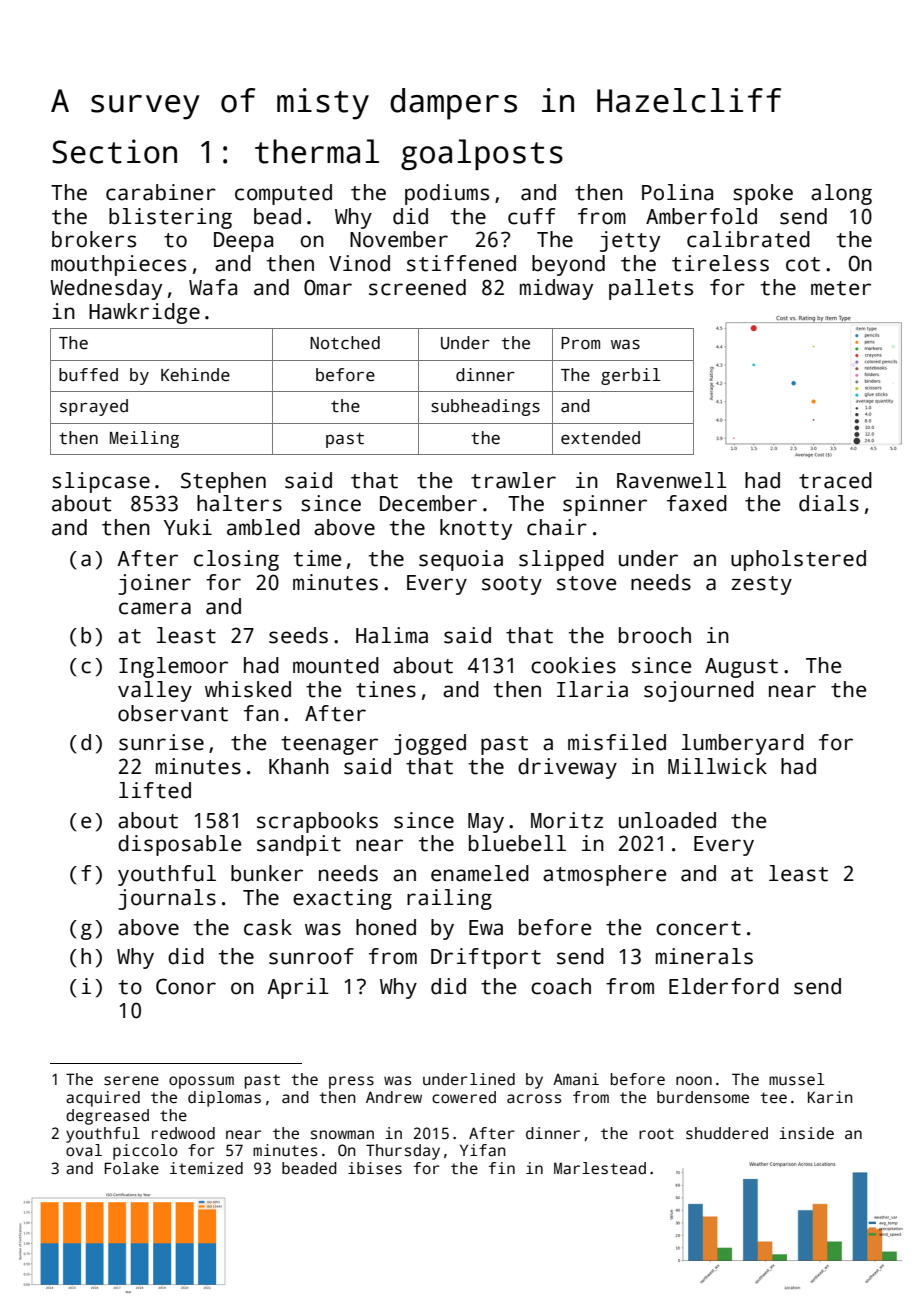  What do you see at coordinates (568, 265) in the page?
I see `beyond` at bounding box center [568, 265].
